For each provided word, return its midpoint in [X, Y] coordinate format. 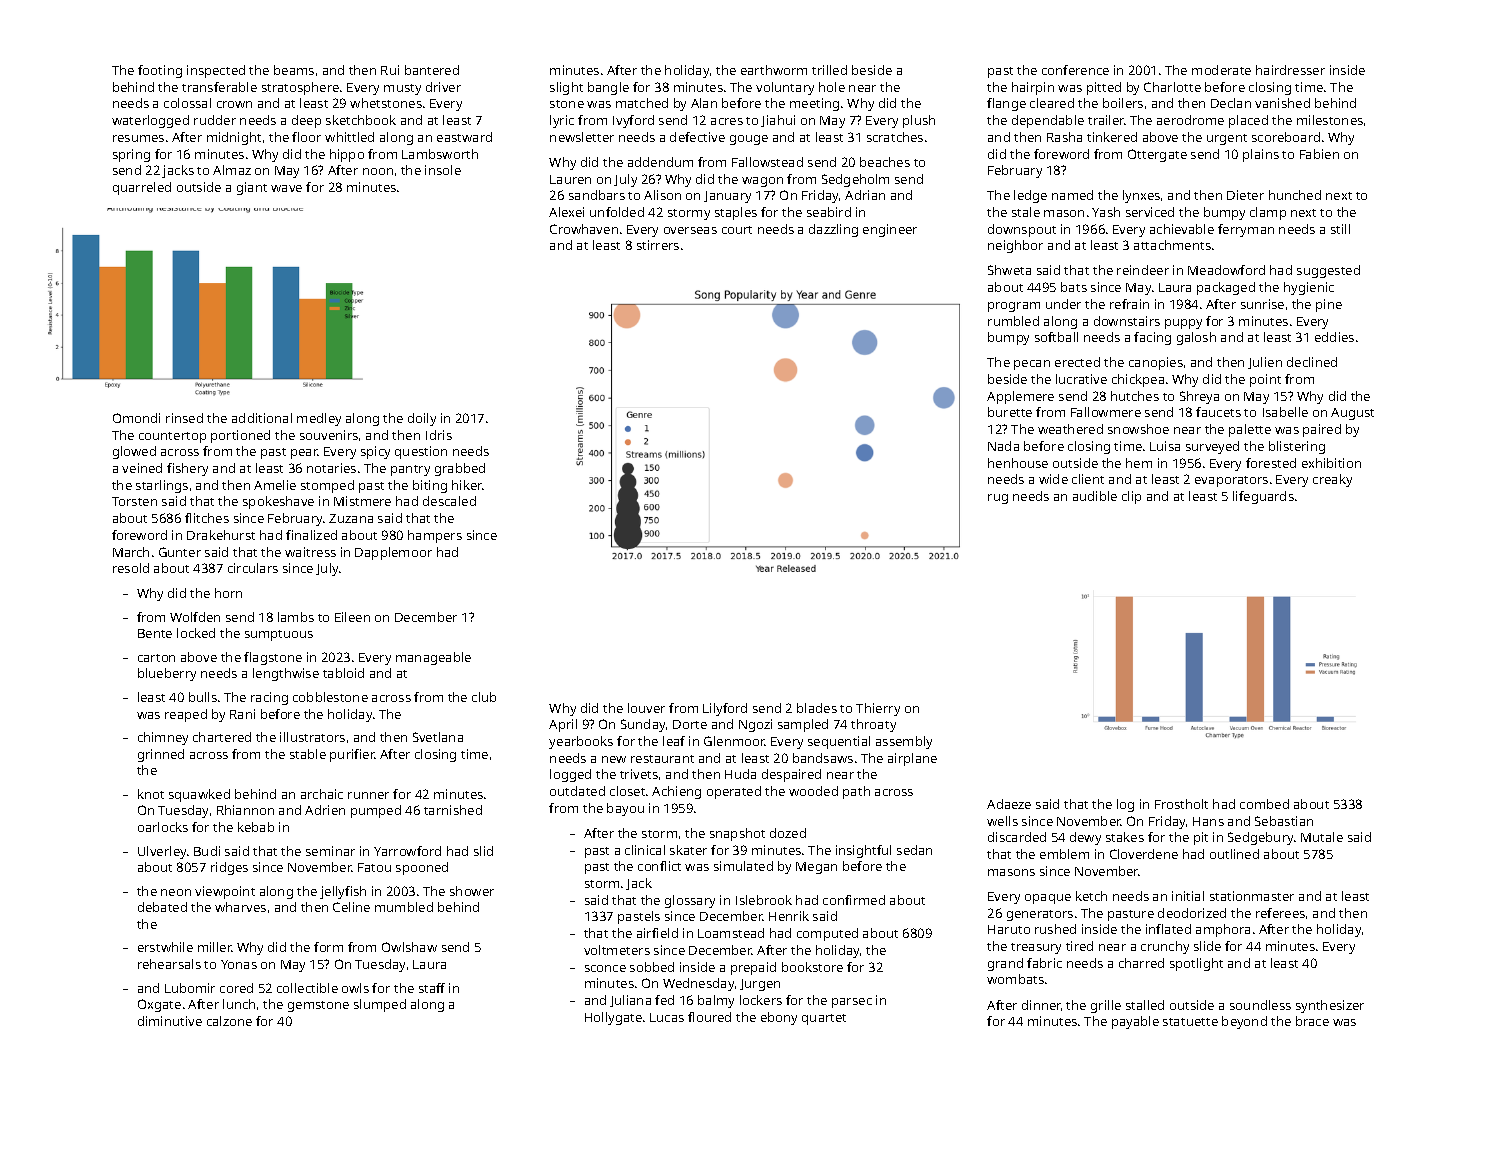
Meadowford [1226, 270]
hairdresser [1290, 70]
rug [998, 499]
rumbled [1013, 321]
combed [1264, 804]
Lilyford [725, 709]
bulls [203, 697]
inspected [216, 71]
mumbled [404, 907]
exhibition [1331, 463]
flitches [207, 518]
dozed [788, 833]
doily [422, 419]
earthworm [774, 70]
